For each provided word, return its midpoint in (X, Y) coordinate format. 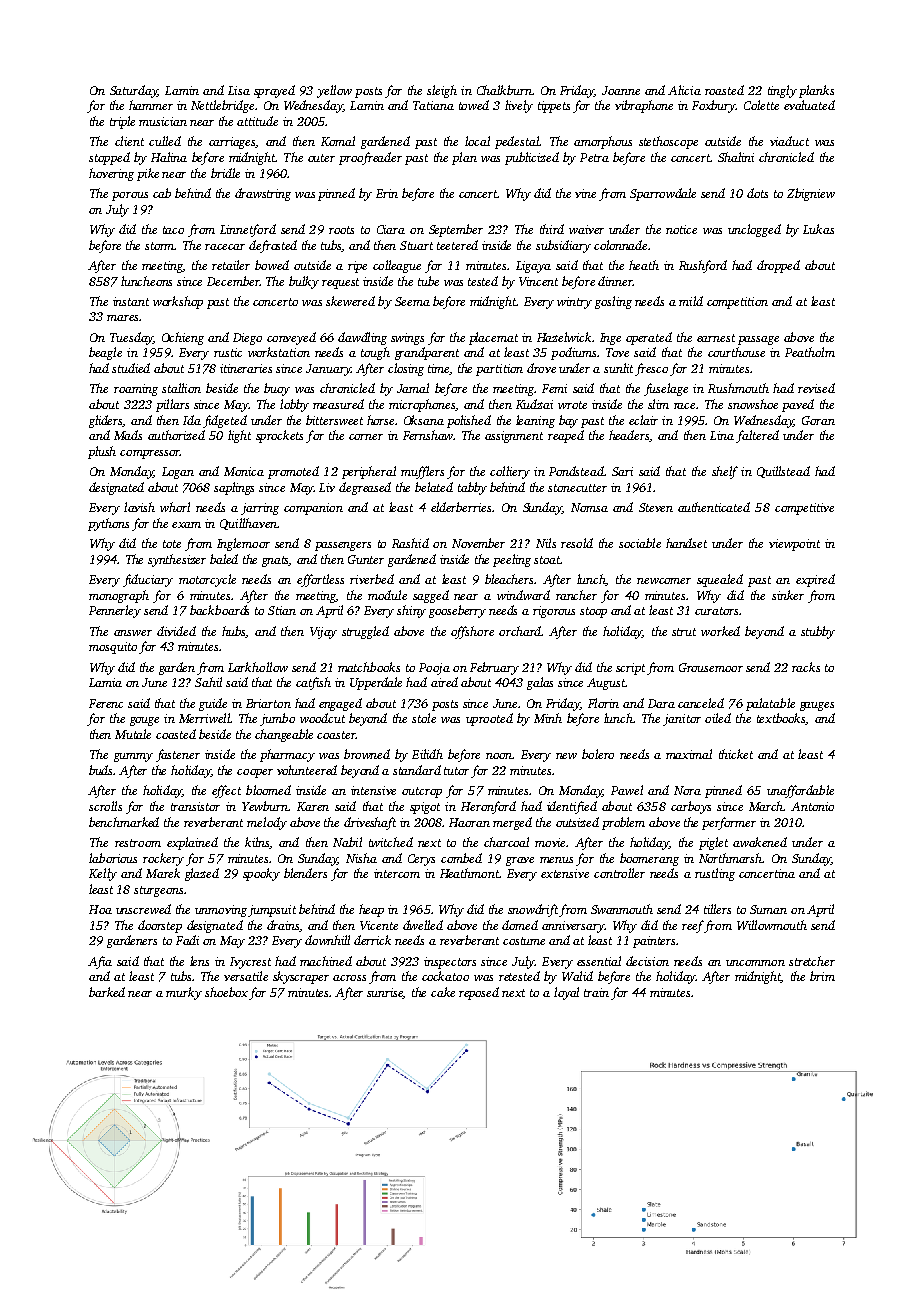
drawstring (263, 194)
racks (806, 667)
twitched (391, 842)
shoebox (226, 992)
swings (407, 339)
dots (757, 193)
